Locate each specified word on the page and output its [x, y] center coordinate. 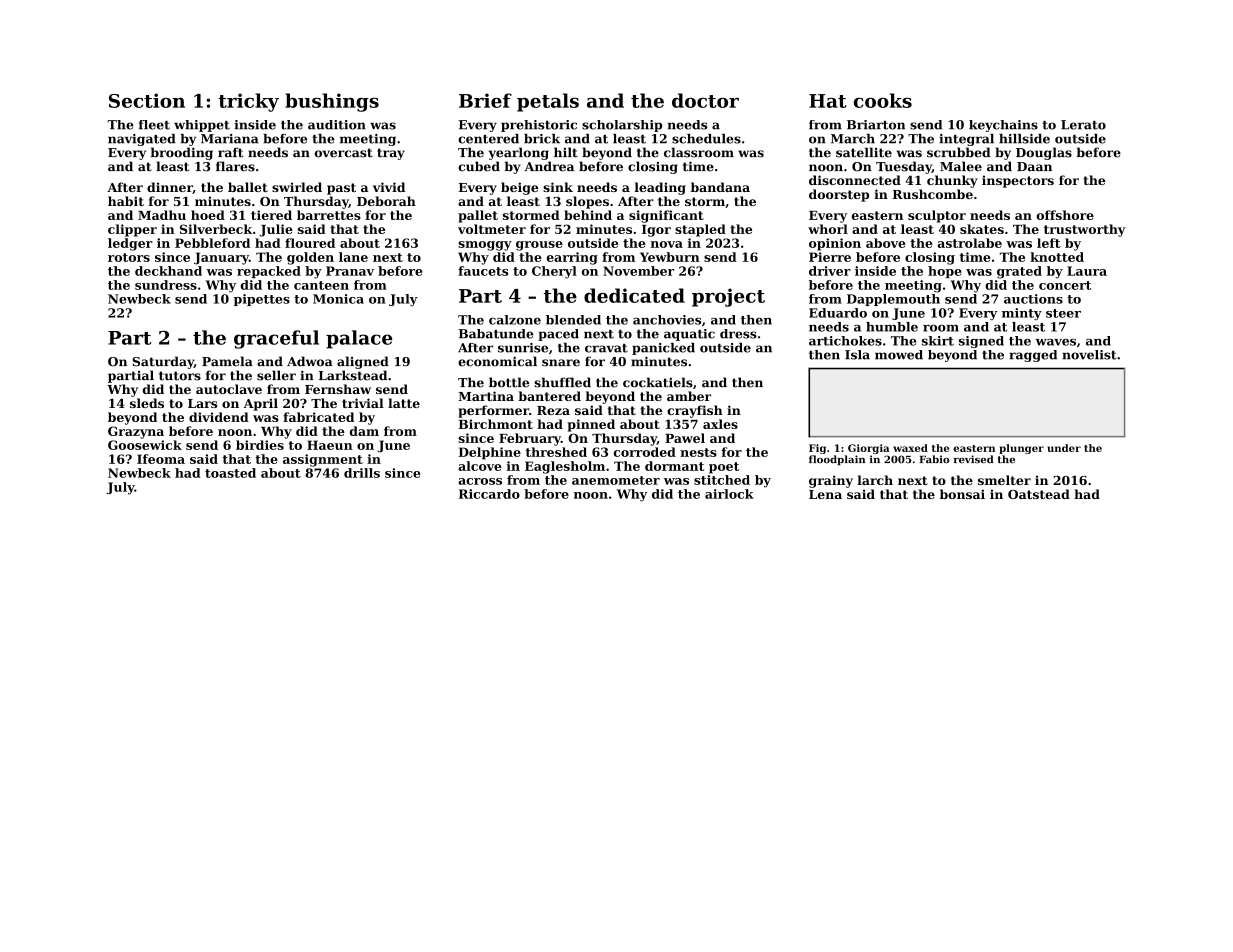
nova [667, 244]
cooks [883, 100]
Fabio [935, 459]
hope [945, 272]
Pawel [685, 438]
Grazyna [136, 432]
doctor [705, 100]
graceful [276, 339]
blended [573, 320]
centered [488, 139]
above [886, 243]
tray [391, 154]
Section [147, 100]
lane [353, 257]
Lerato [1083, 125]
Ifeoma [161, 459]
